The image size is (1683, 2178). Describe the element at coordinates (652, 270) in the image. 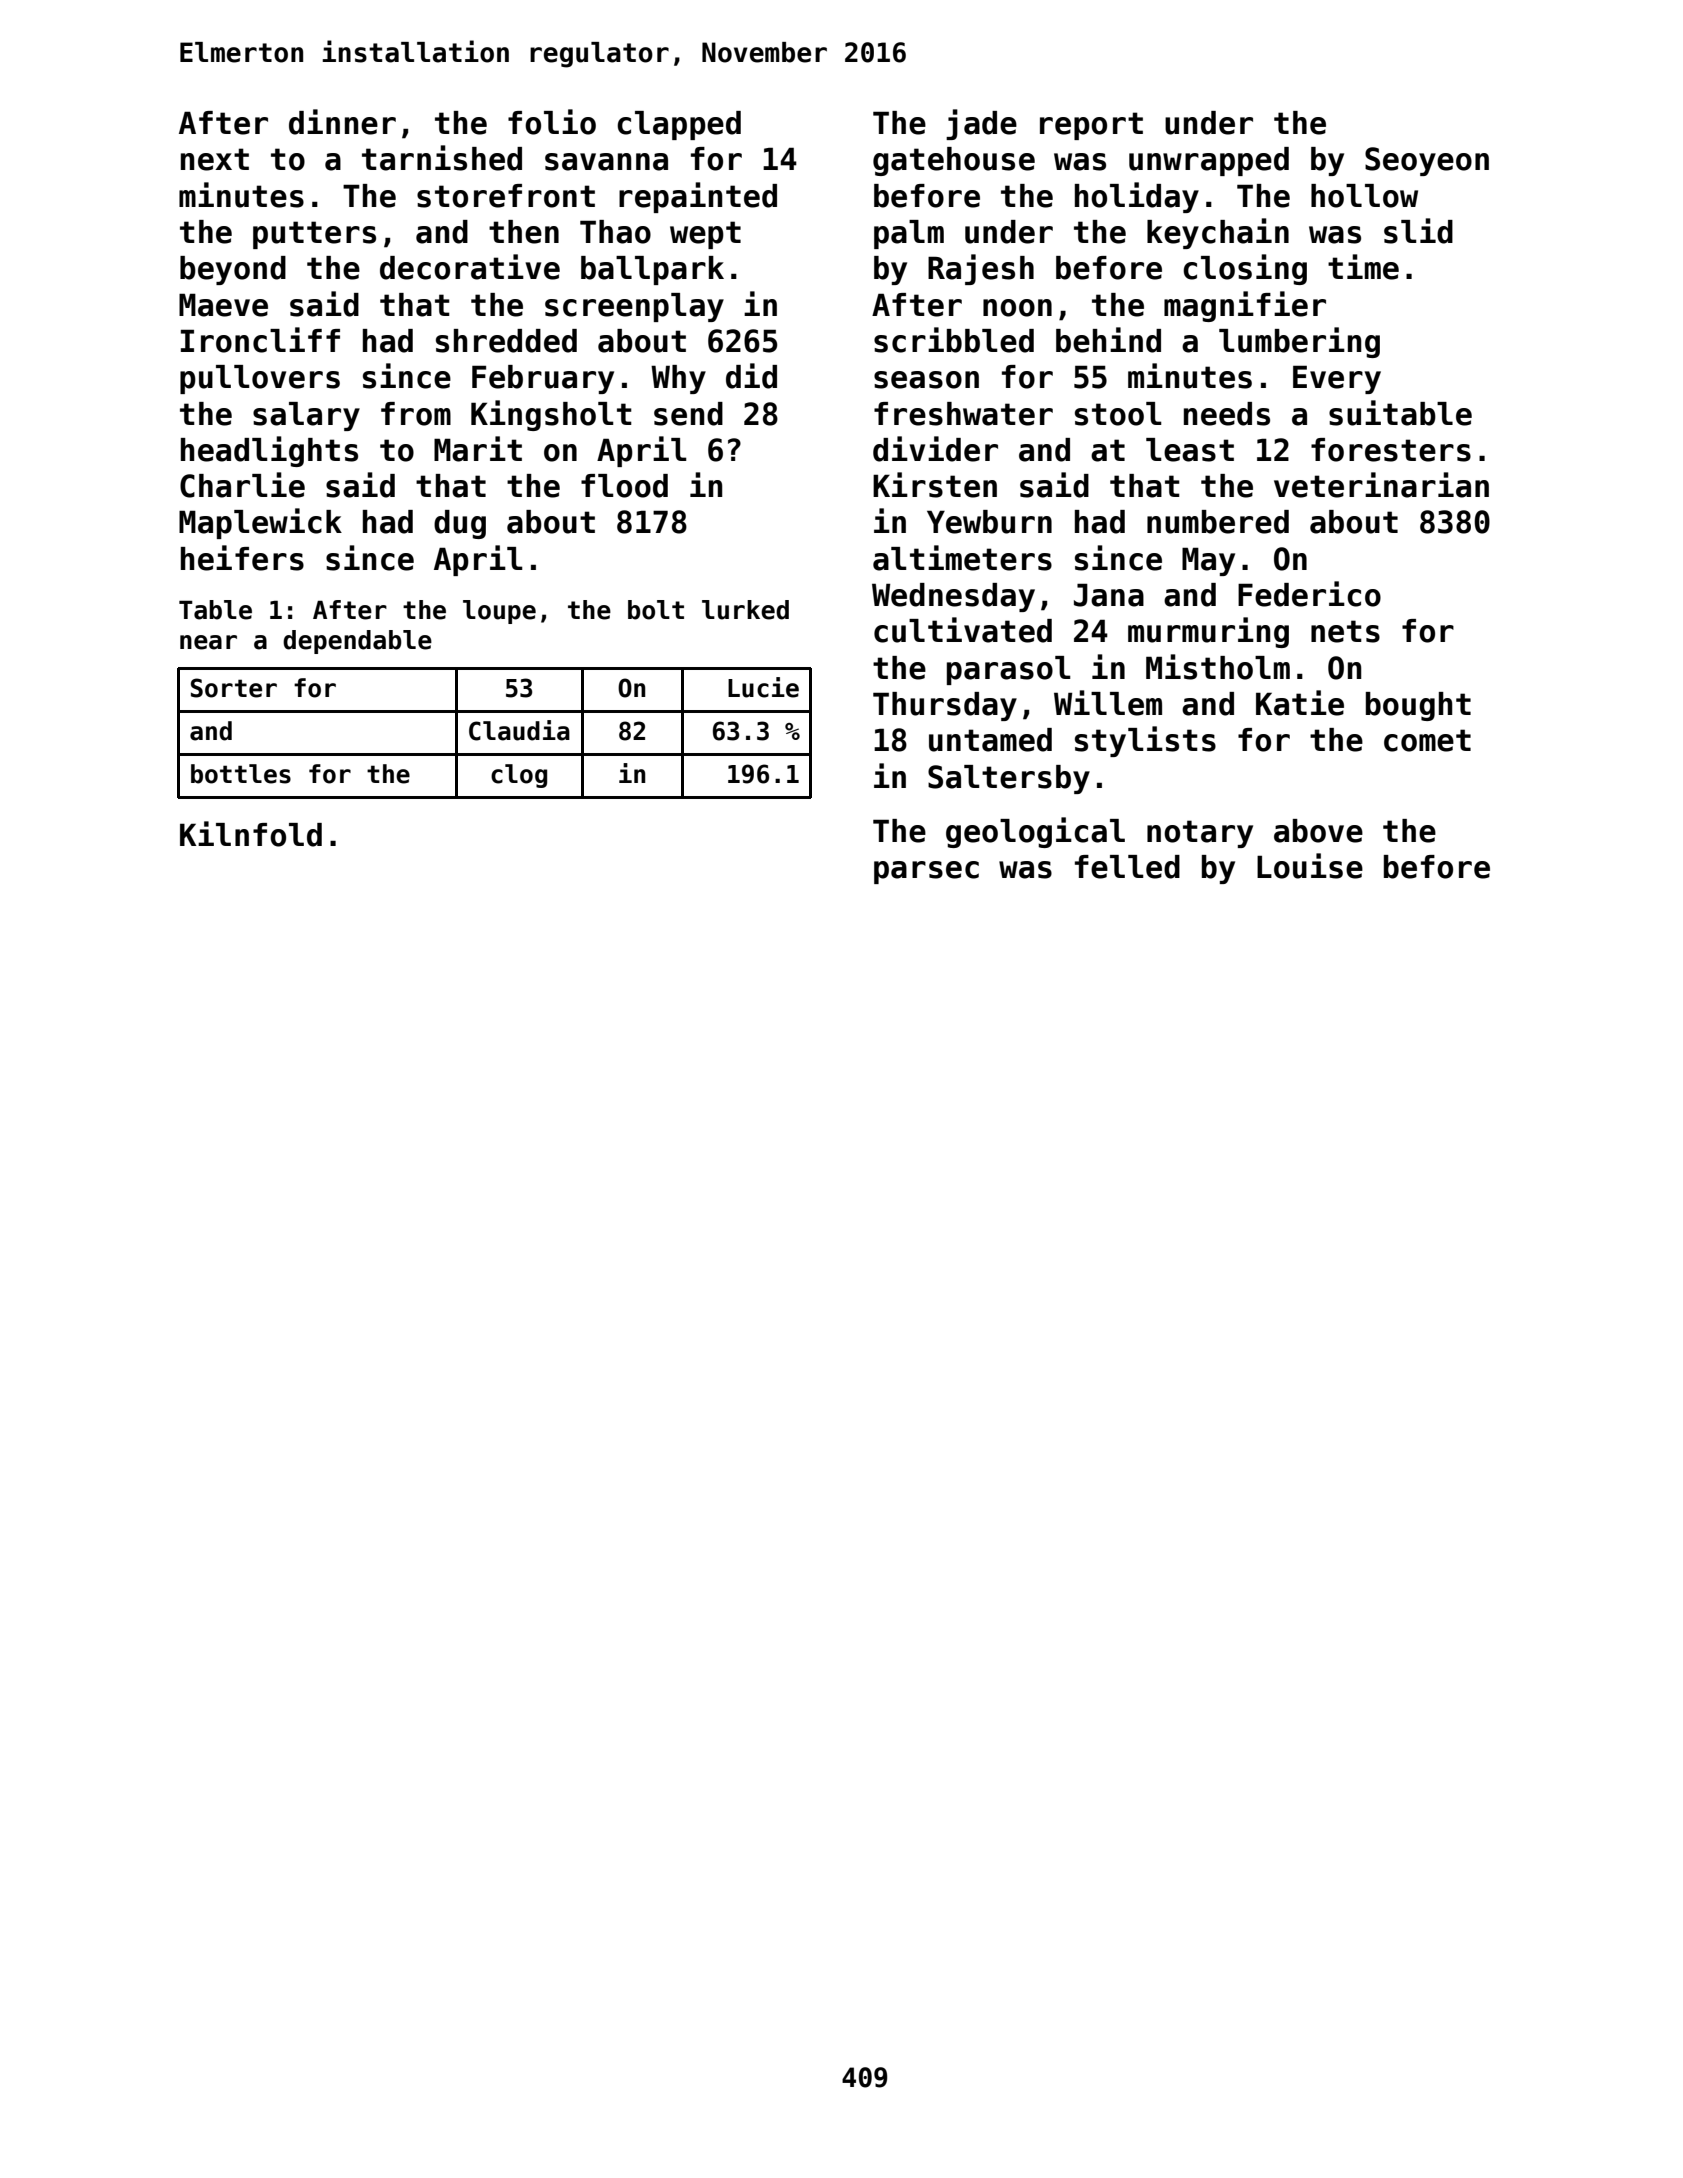

I see `ballpark` at that location.
